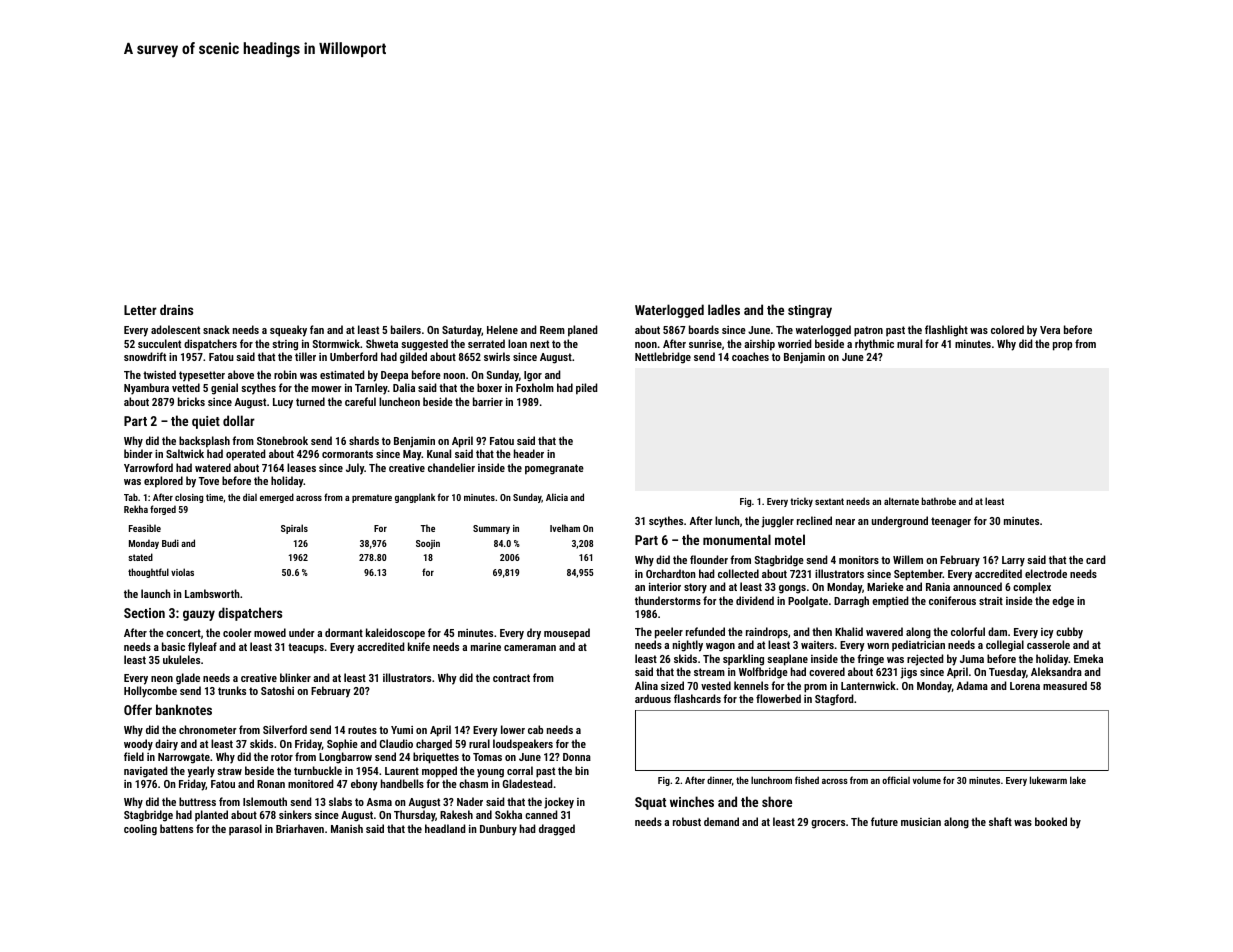  I want to click on colored, so click(1007, 329).
